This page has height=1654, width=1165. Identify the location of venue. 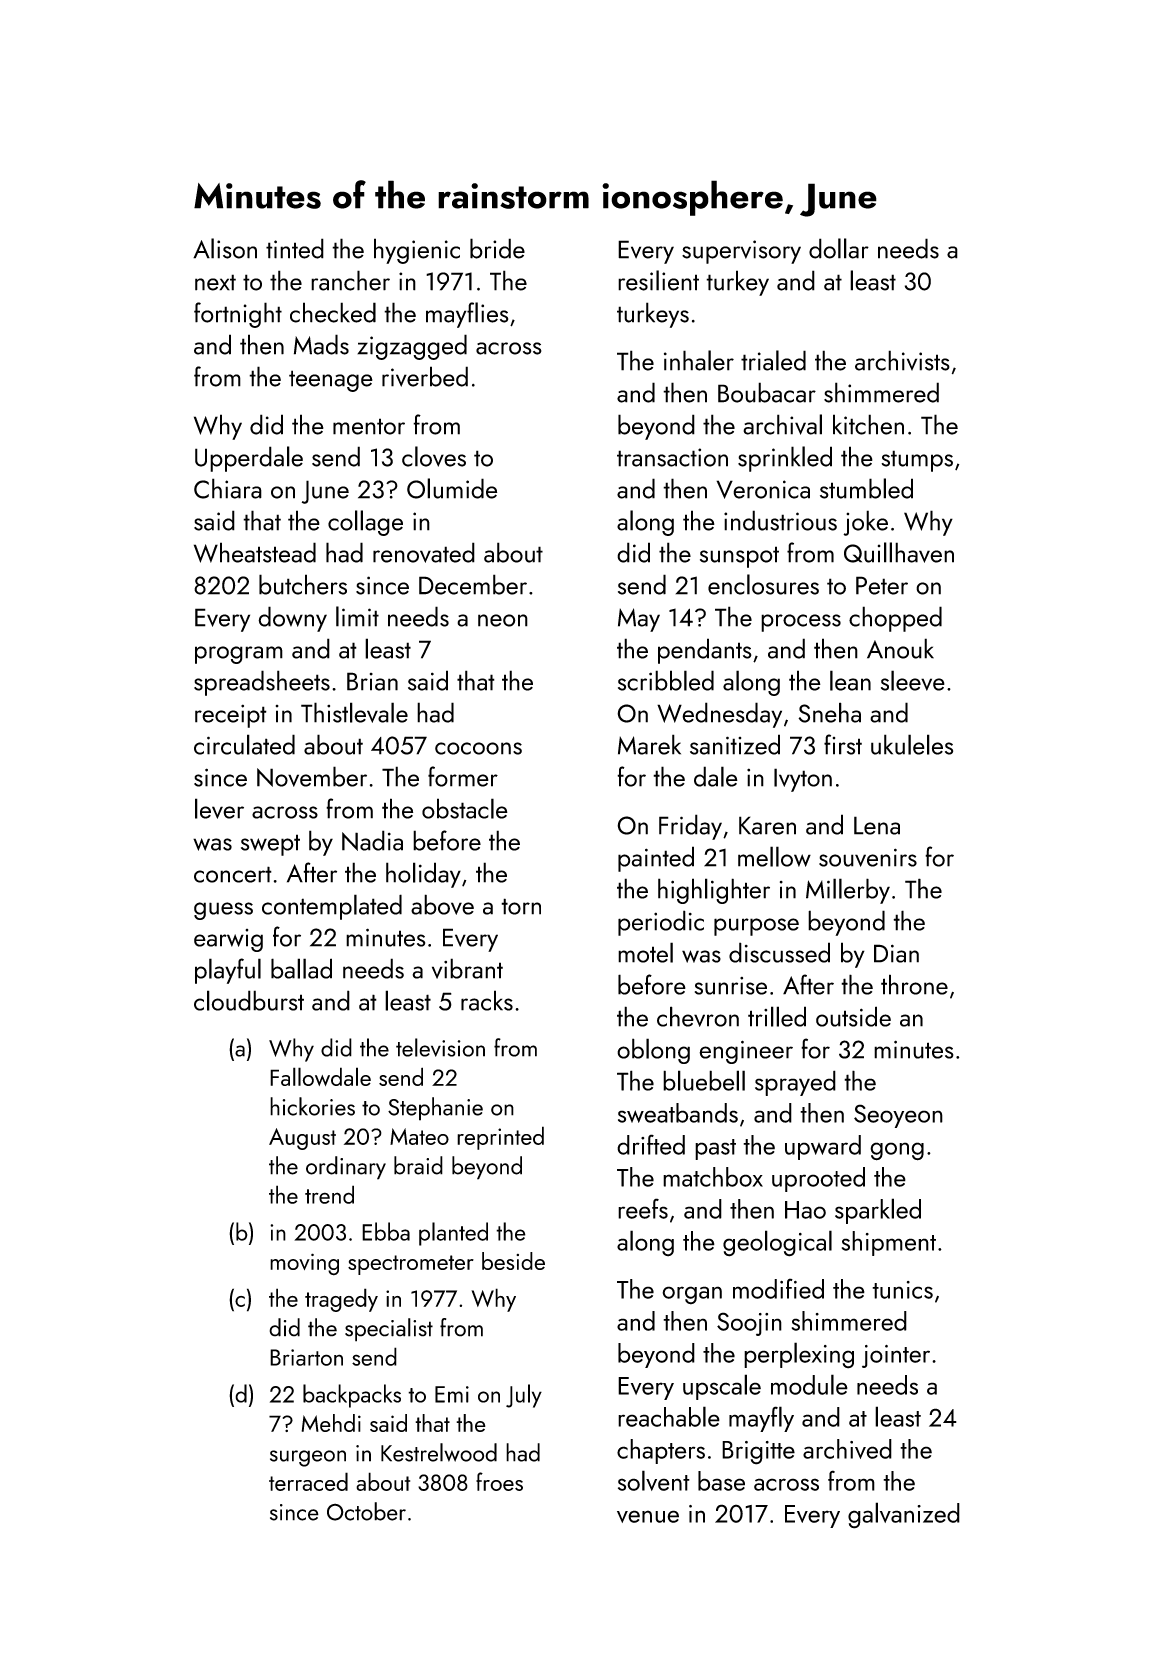
(648, 1516).
